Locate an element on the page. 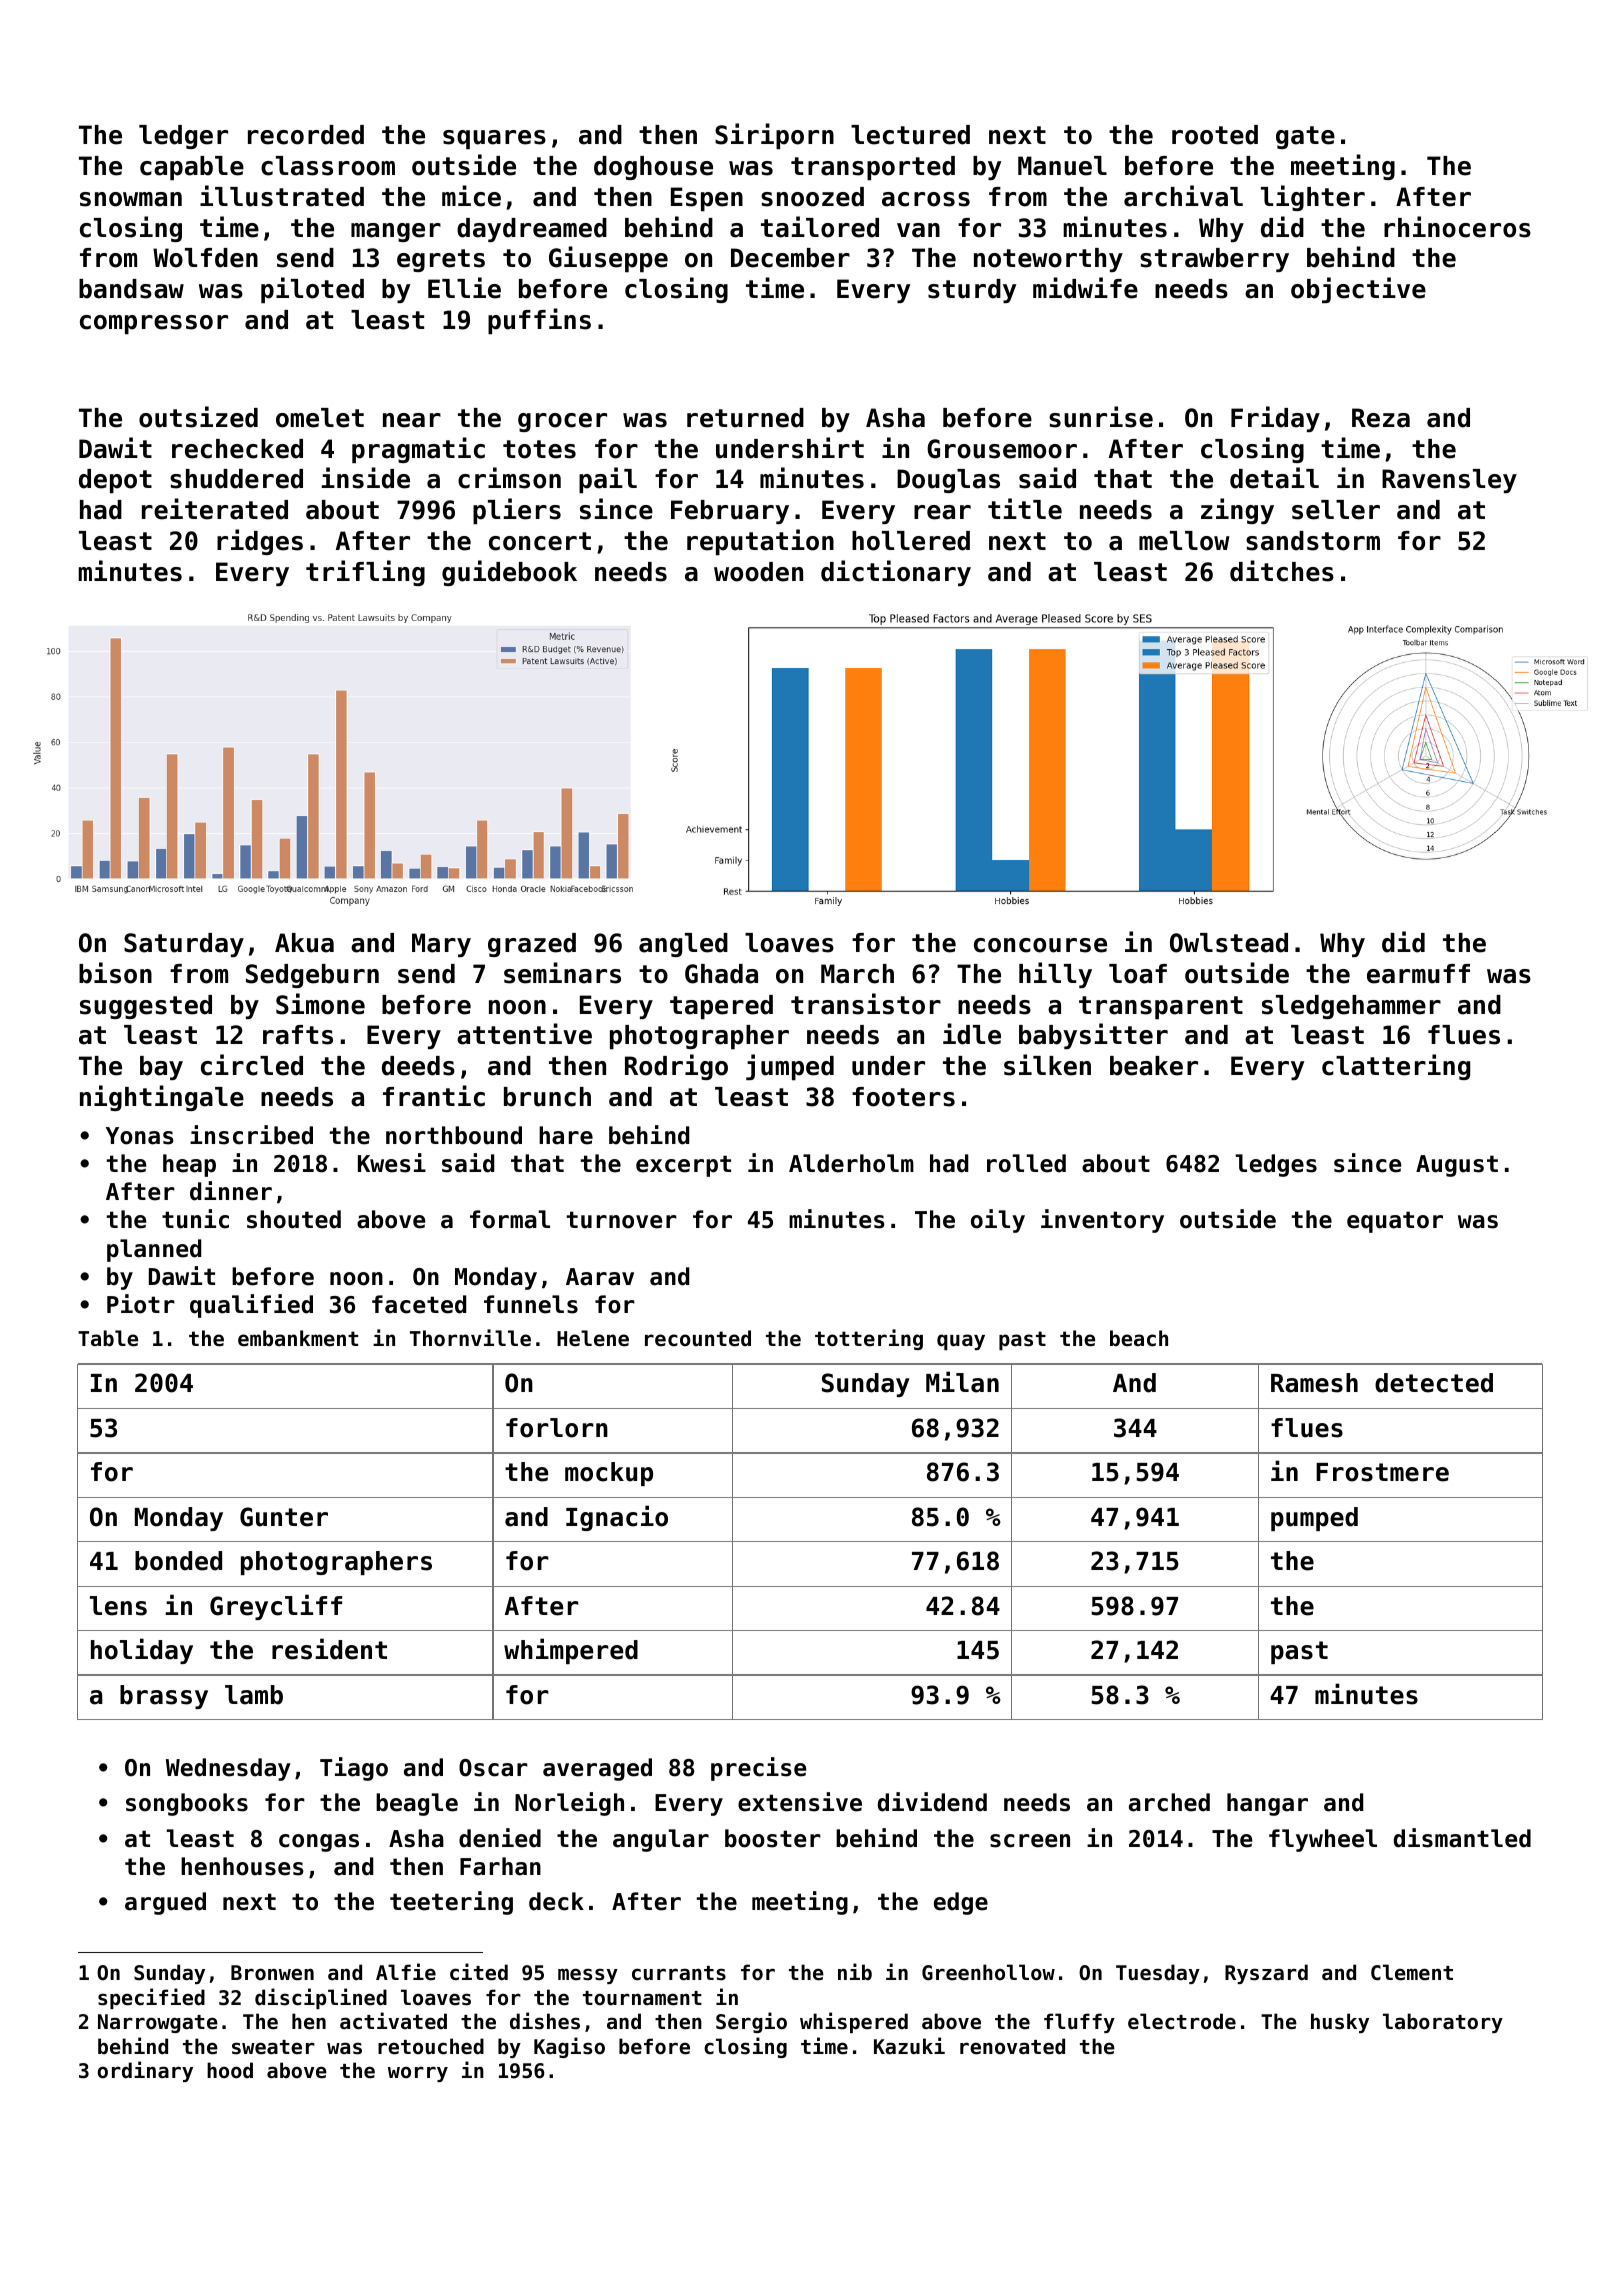 The image size is (1620, 2292). recorded is located at coordinates (306, 135).
